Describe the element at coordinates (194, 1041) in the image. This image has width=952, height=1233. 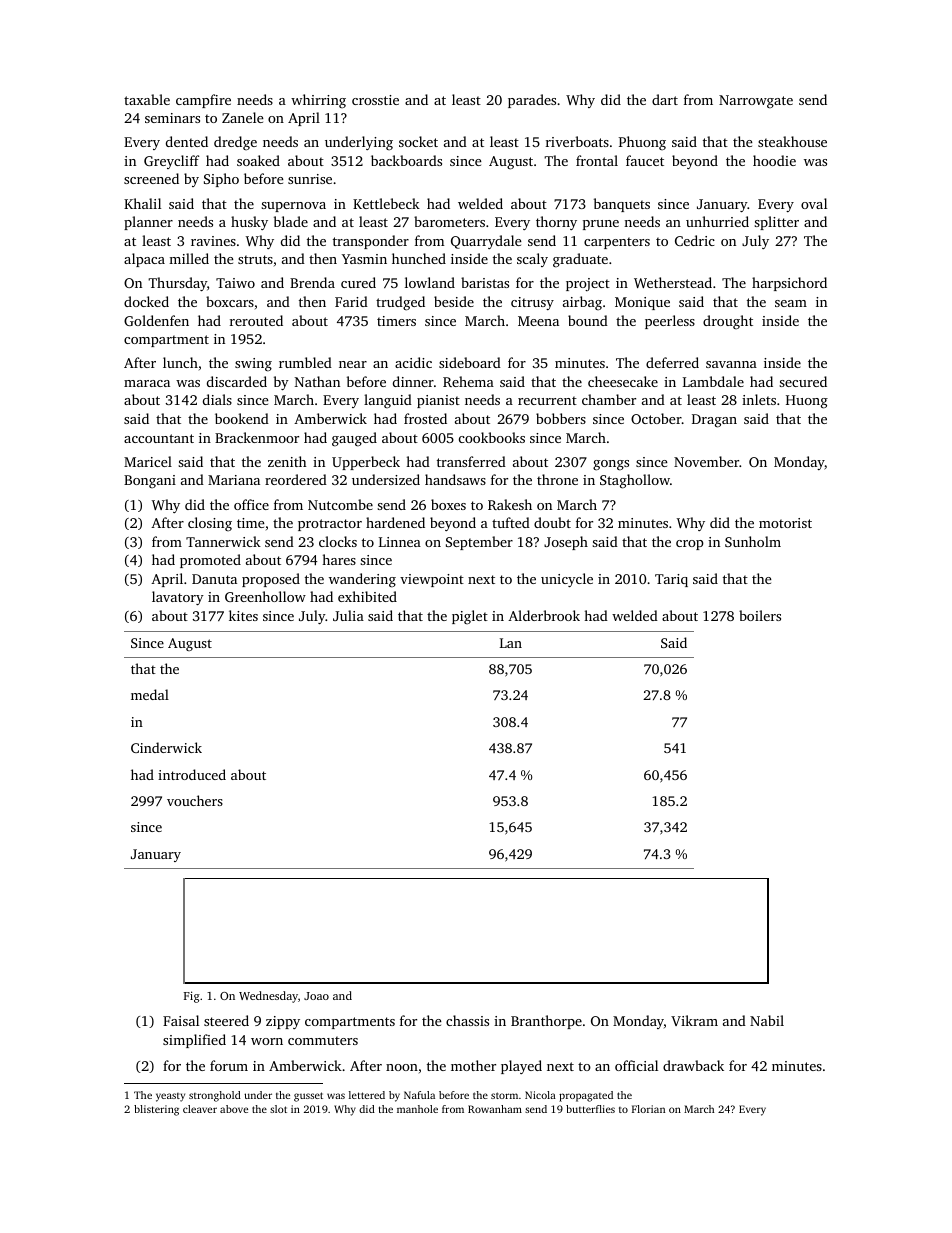
I see `simplified` at that location.
